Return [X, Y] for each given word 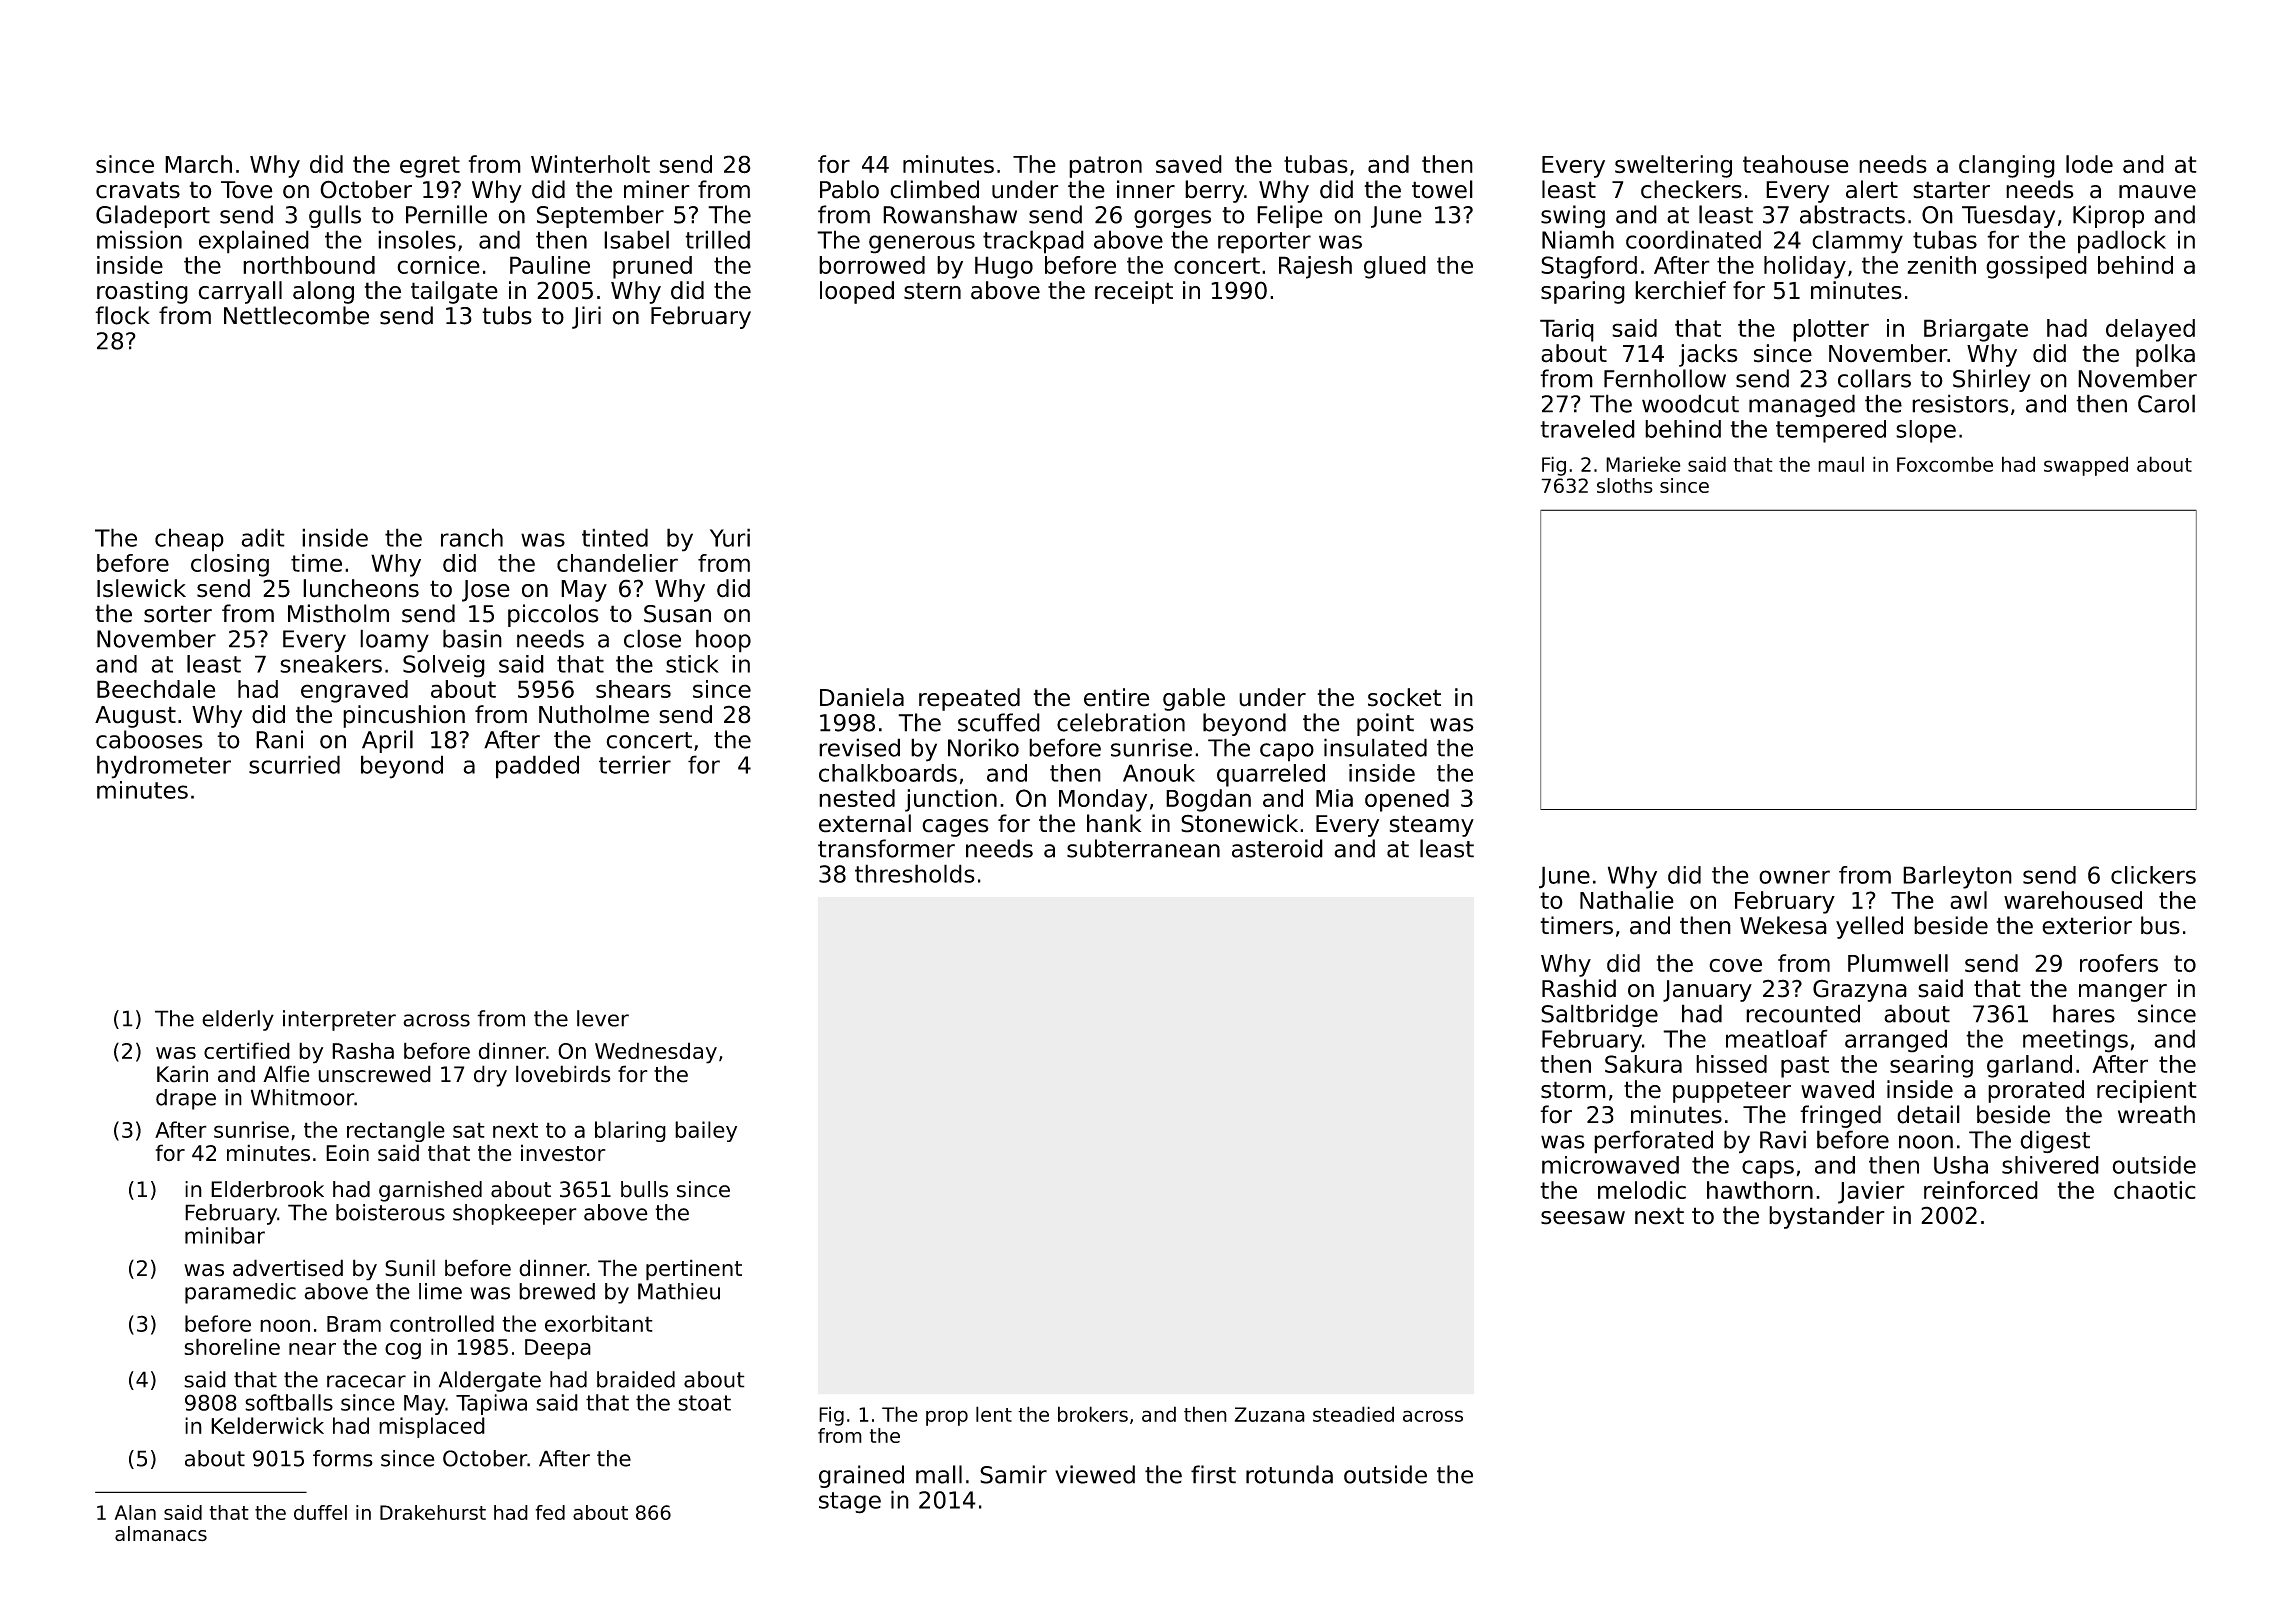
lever [603, 1018]
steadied [1353, 1414]
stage [850, 1503]
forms [343, 1458]
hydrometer [164, 767]
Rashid [1579, 988]
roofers [2119, 963]
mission [139, 239]
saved [1189, 164]
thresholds [915, 873]
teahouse [1796, 164]
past [1805, 1067]
